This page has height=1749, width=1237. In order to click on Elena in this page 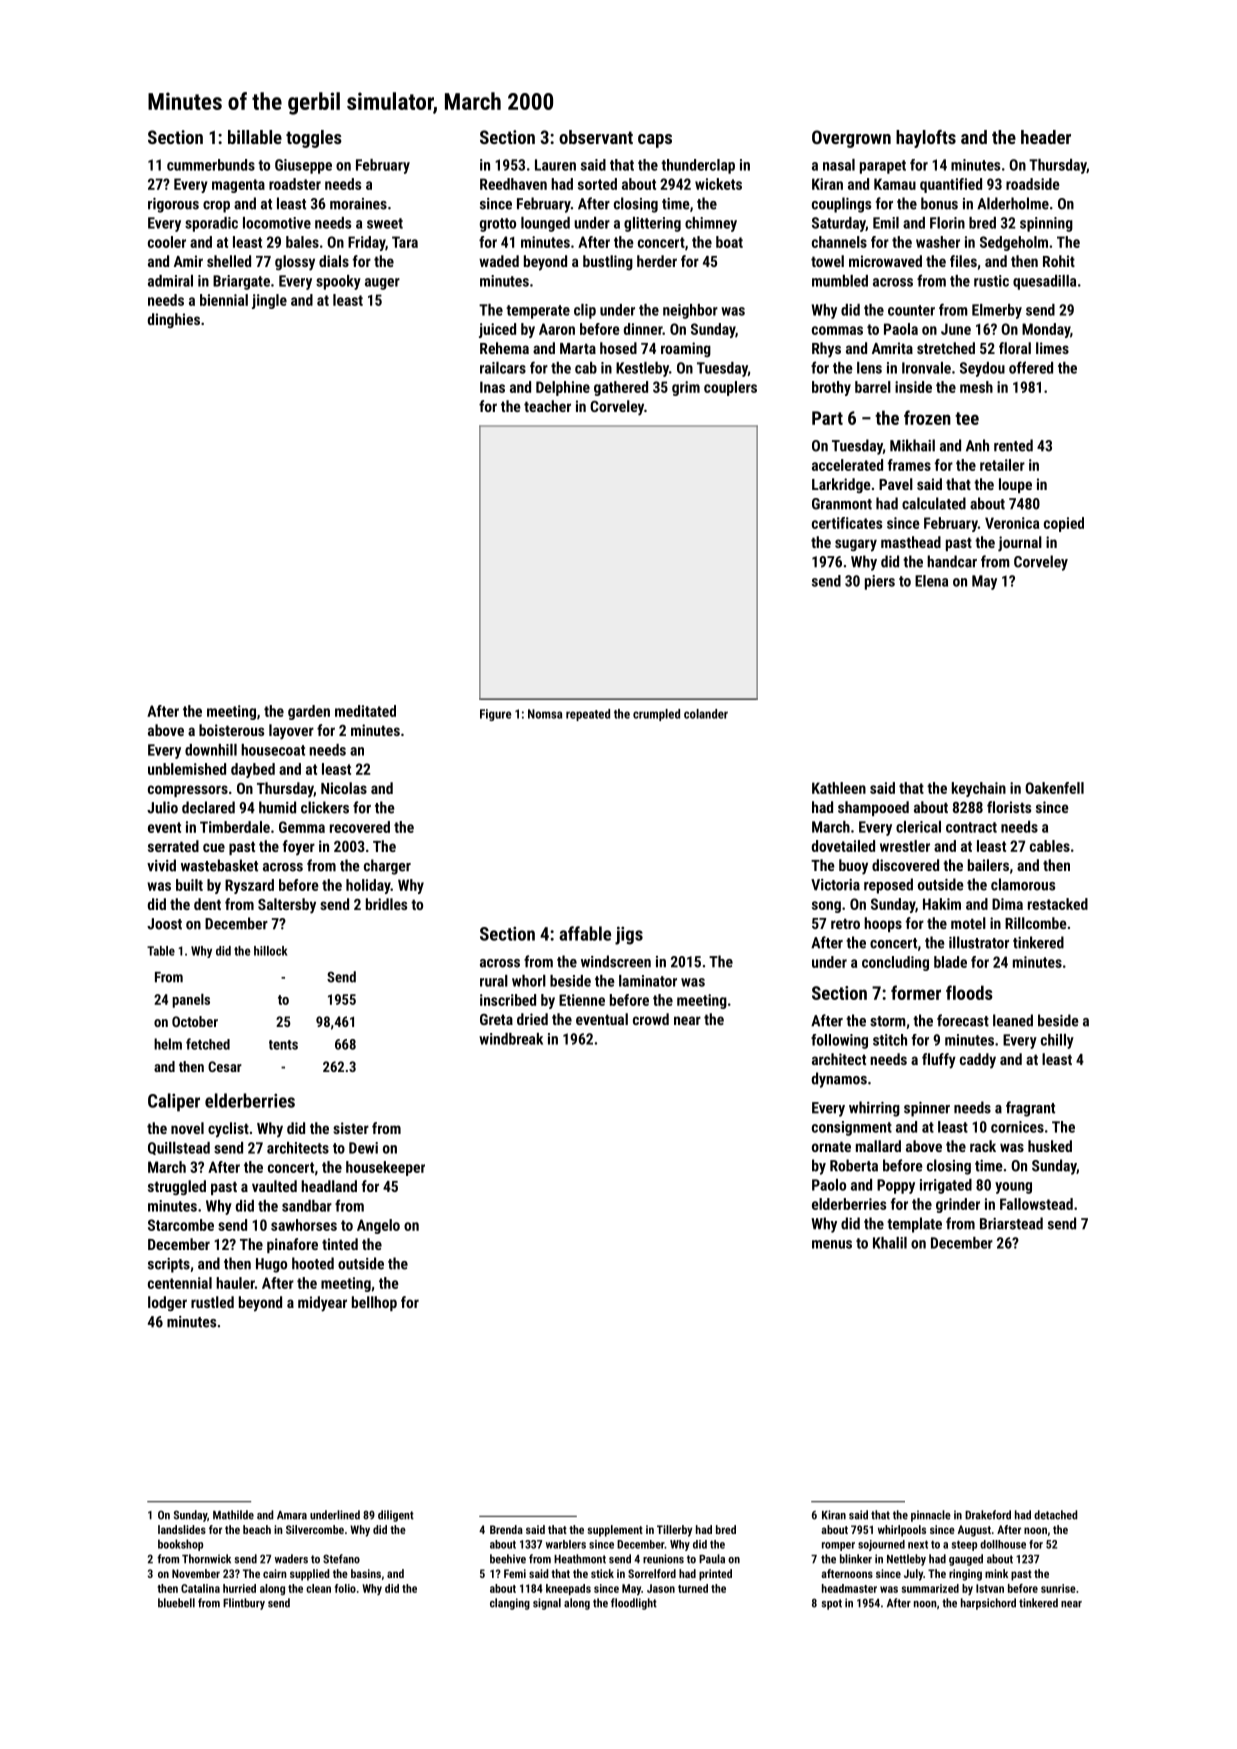, I will do `click(931, 581)`.
